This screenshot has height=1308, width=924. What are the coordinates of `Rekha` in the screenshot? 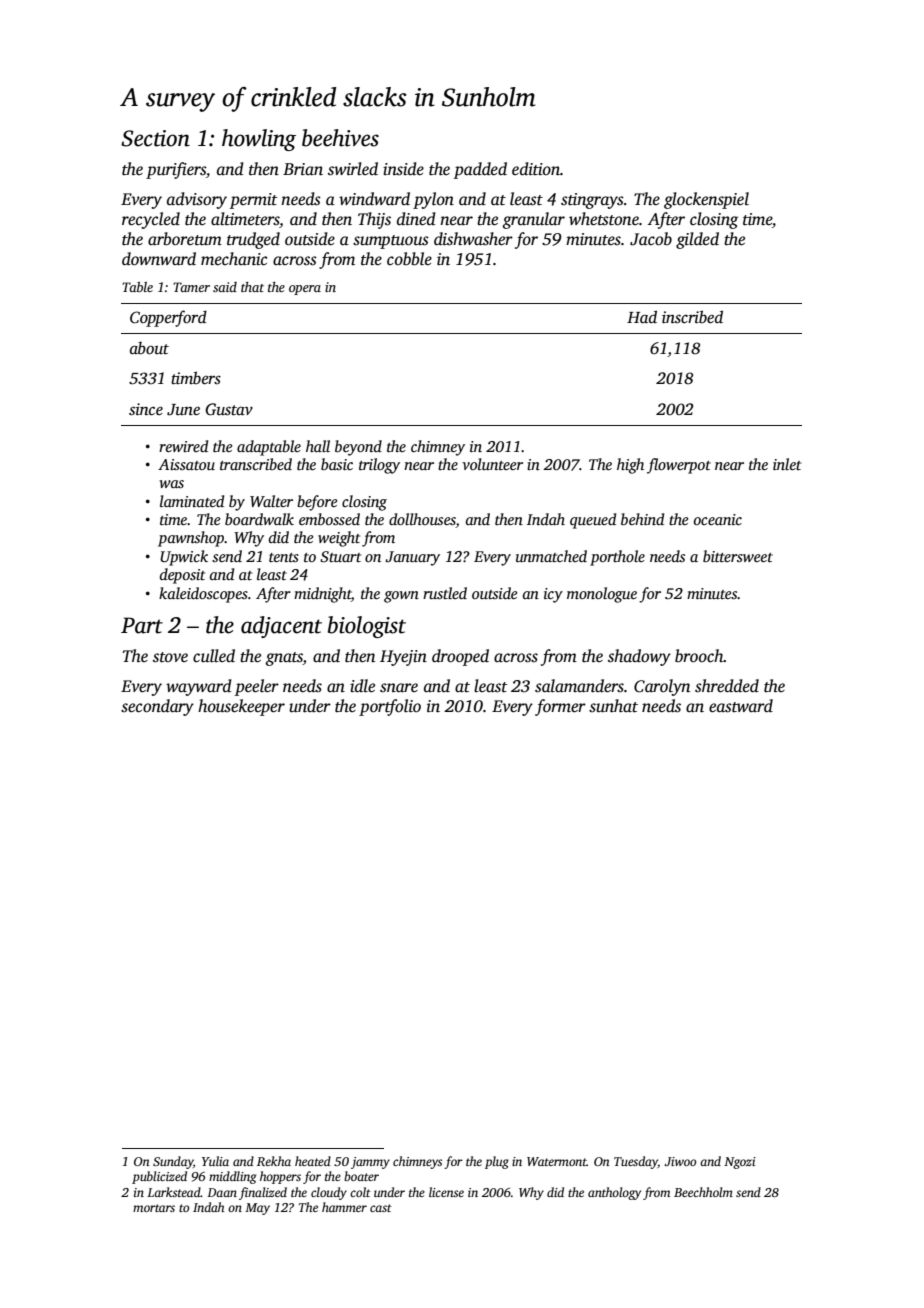 It's located at (274, 1161).
